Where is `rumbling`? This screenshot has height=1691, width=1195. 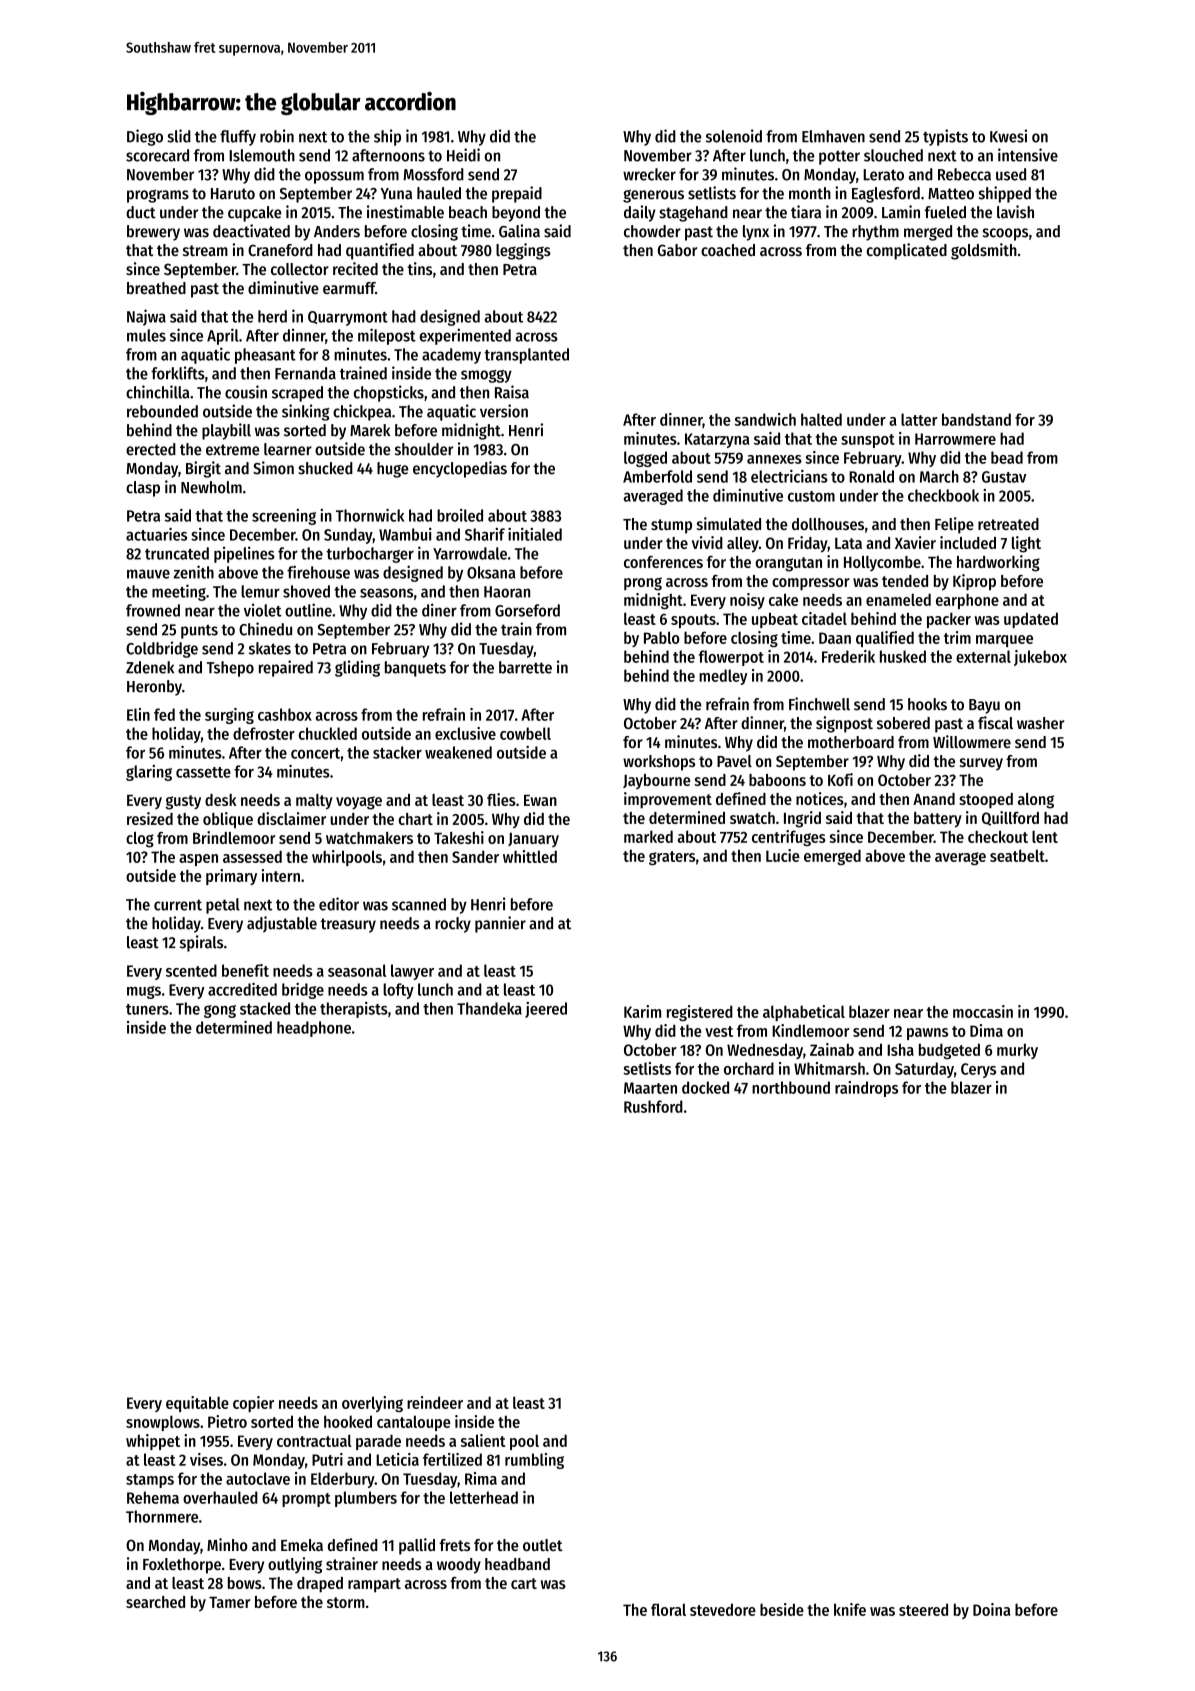
rumbling is located at coordinates (534, 1461).
